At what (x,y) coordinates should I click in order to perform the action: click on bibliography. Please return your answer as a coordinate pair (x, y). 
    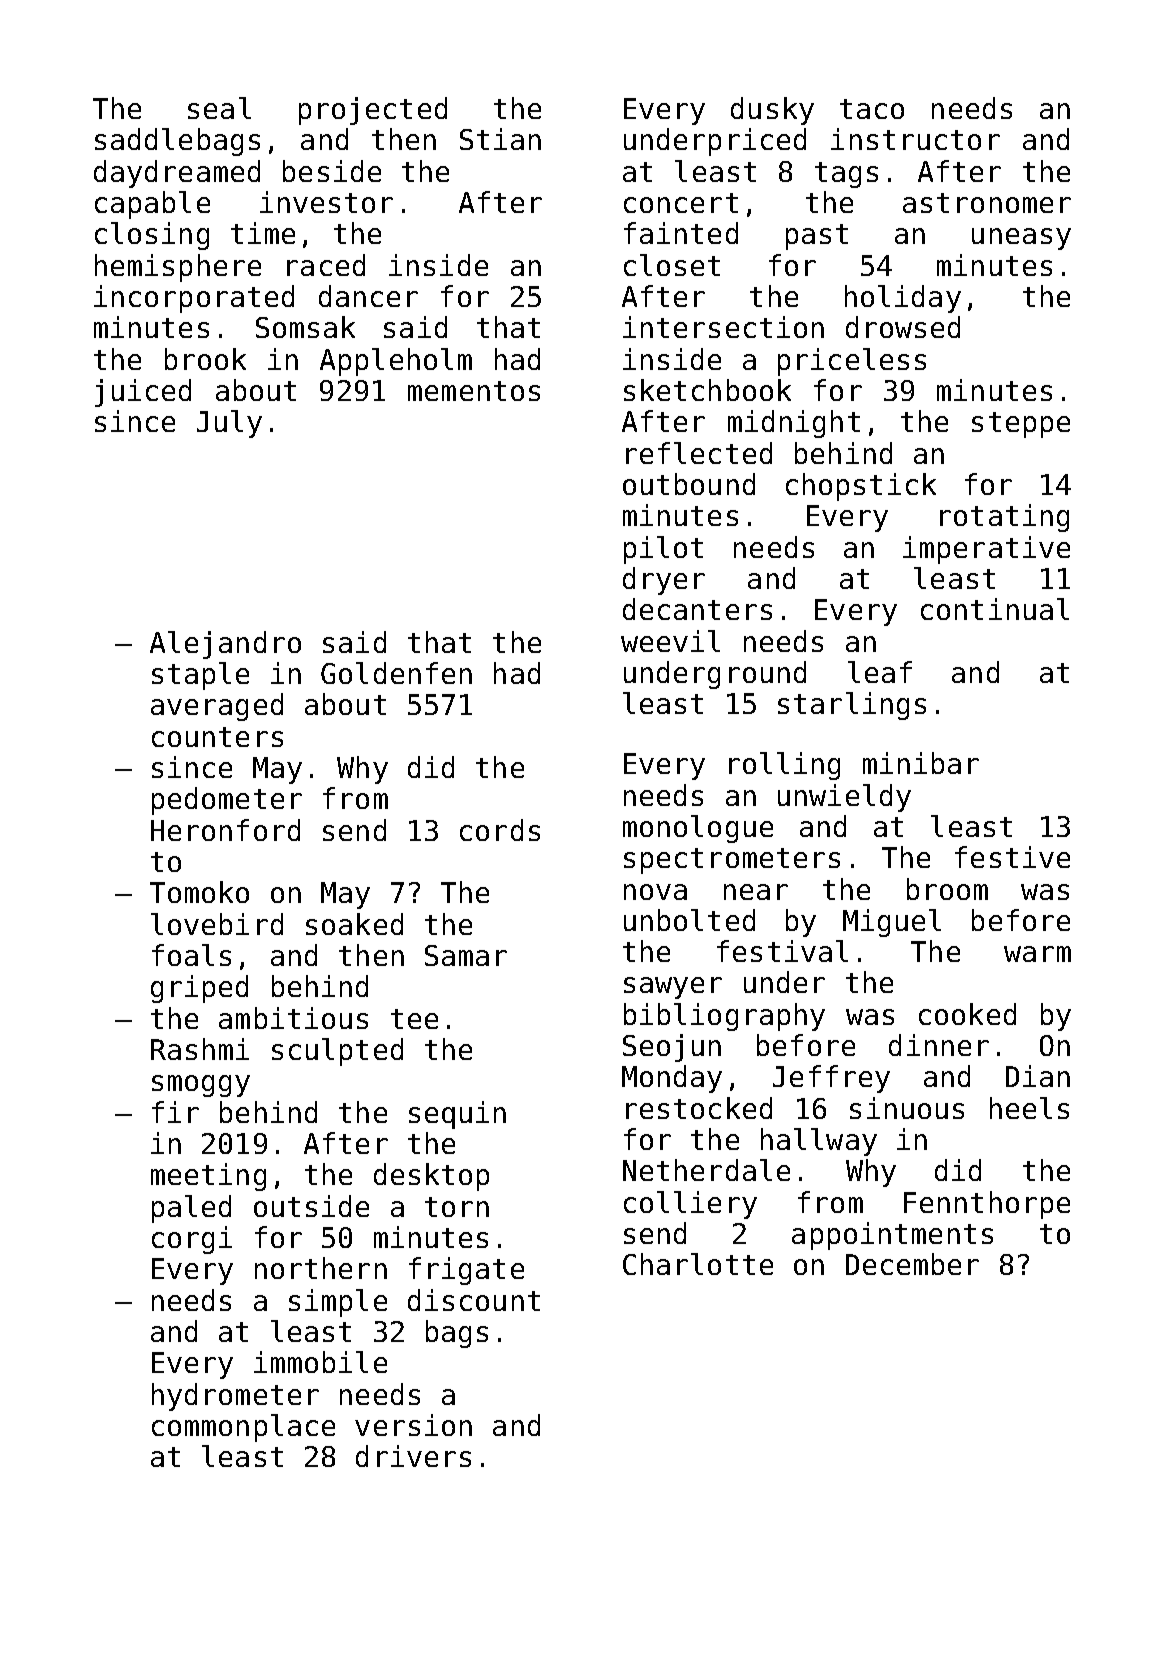
    Looking at the image, I should click on (724, 1017).
